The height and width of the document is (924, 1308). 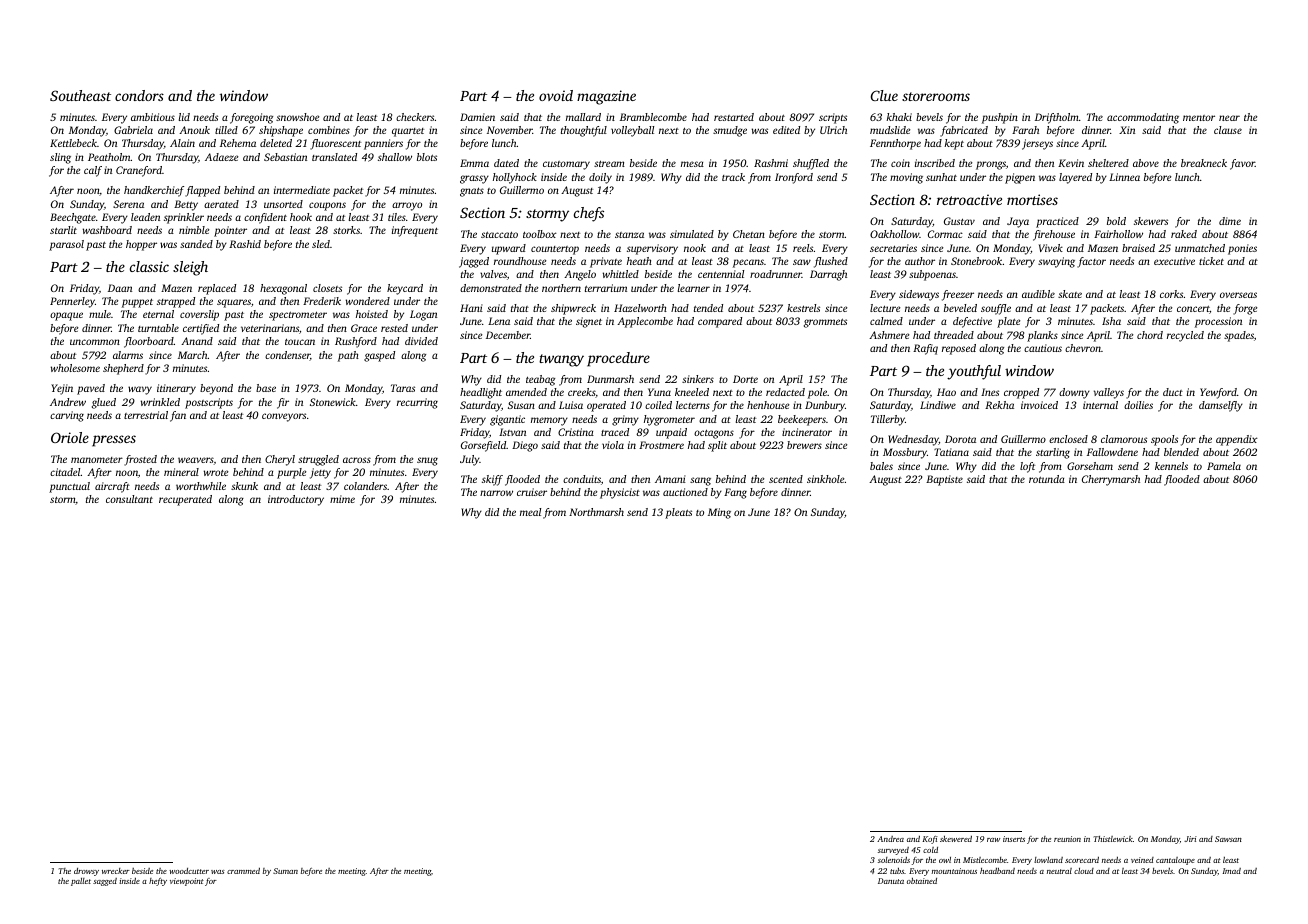 I want to click on Suman, so click(x=285, y=871).
